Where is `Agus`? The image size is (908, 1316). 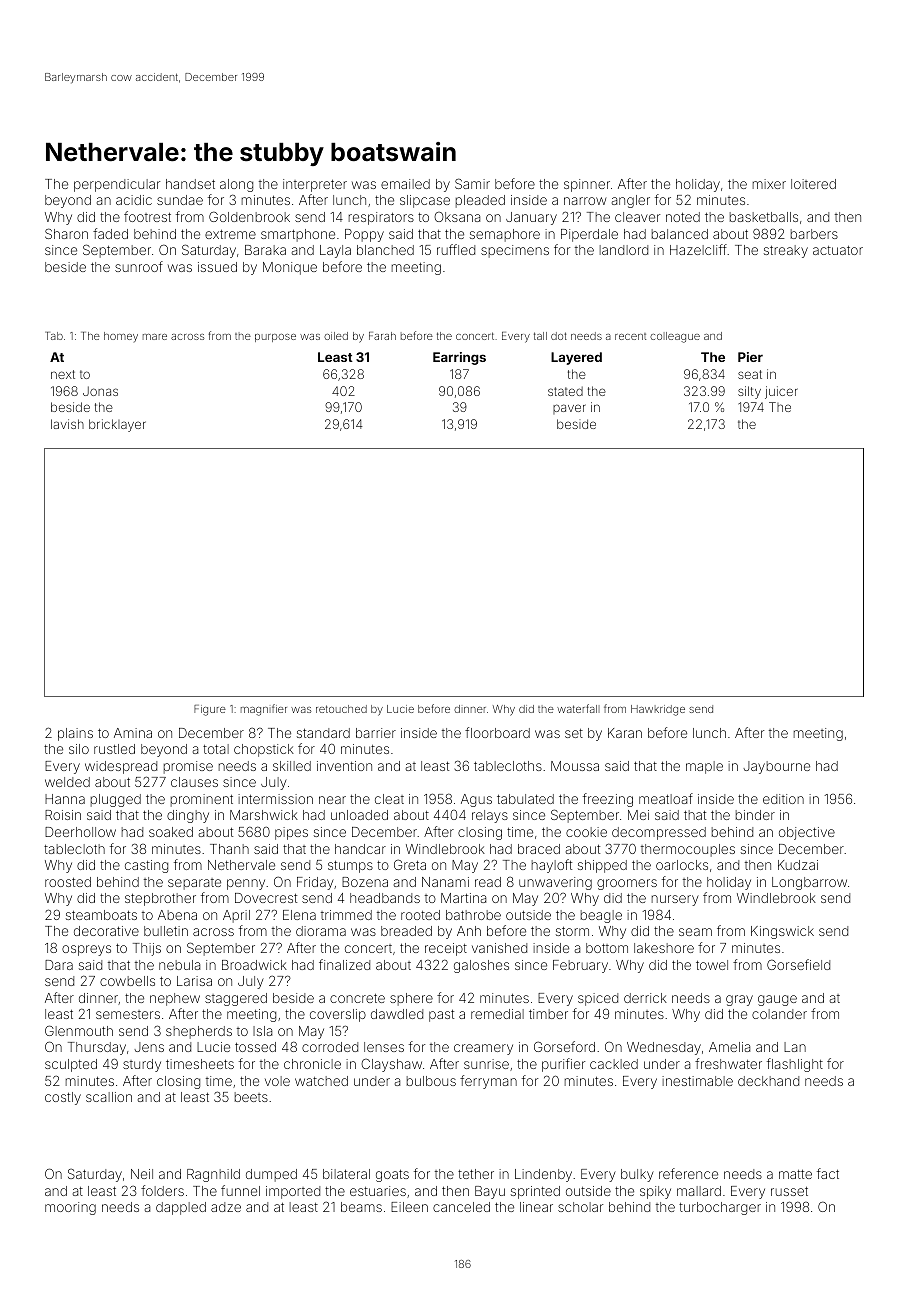
Agus is located at coordinates (476, 800).
